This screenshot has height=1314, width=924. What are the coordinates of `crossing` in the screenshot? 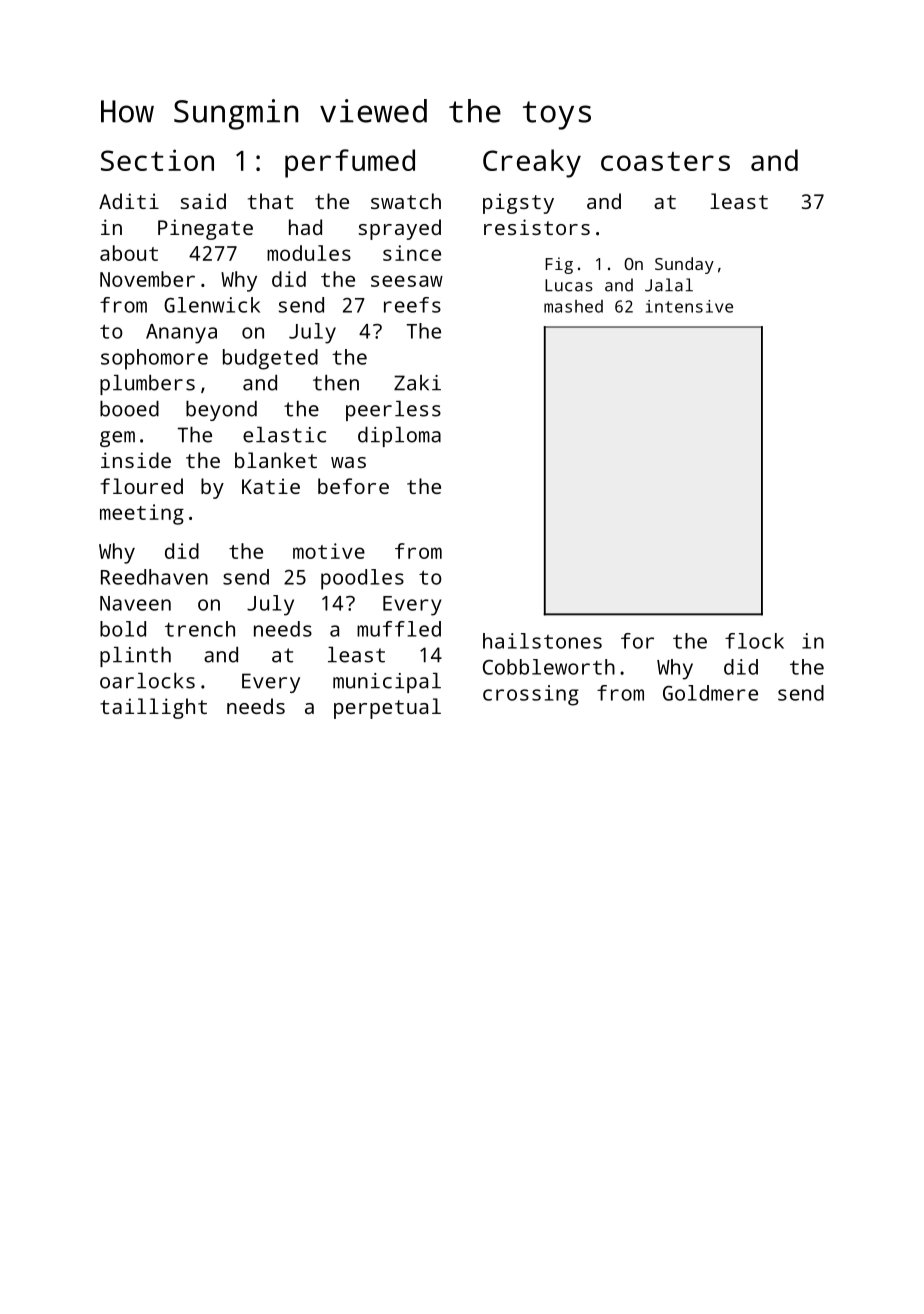 It's located at (531, 695).
